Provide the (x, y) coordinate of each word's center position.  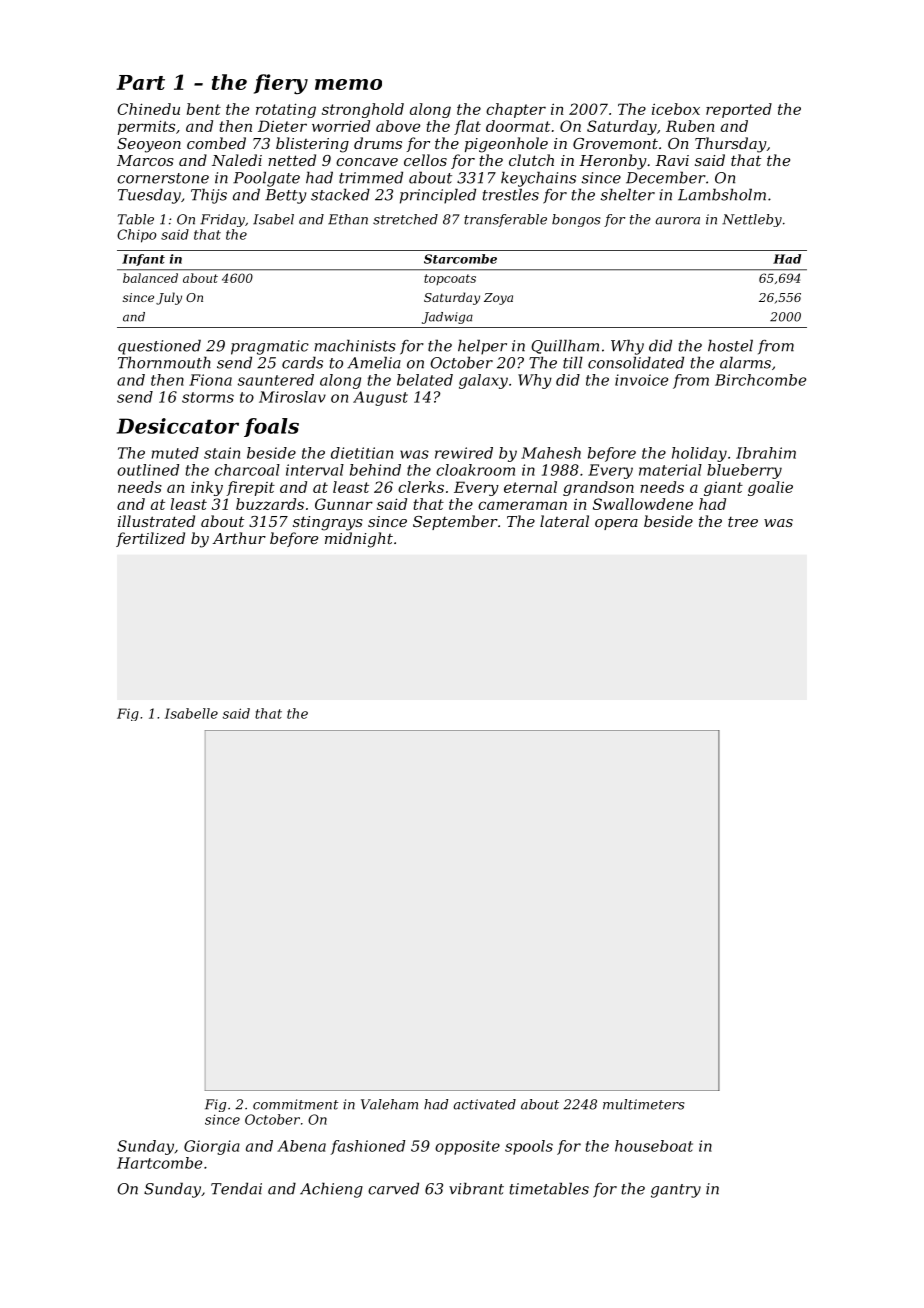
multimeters (644, 1104)
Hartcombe (159, 1163)
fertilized (150, 539)
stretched (405, 219)
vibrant (476, 1188)
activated (484, 1104)
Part (140, 82)
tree (743, 521)
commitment (296, 1104)
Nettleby (752, 220)
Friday (222, 220)
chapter (516, 110)
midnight (359, 540)
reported (739, 110)
